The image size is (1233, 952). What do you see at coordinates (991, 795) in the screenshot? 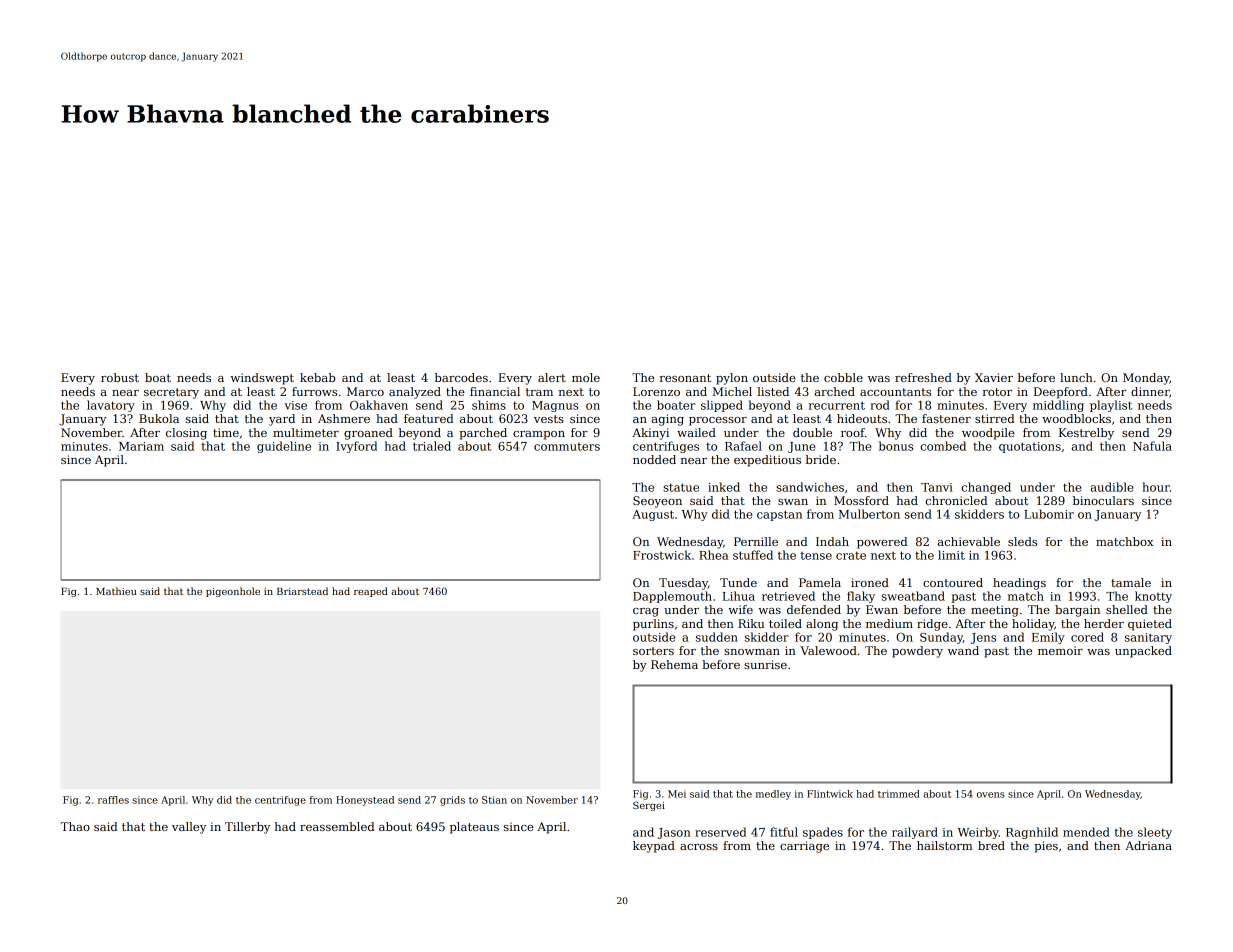
I see `ovens` at bounding box center [991, 795].
